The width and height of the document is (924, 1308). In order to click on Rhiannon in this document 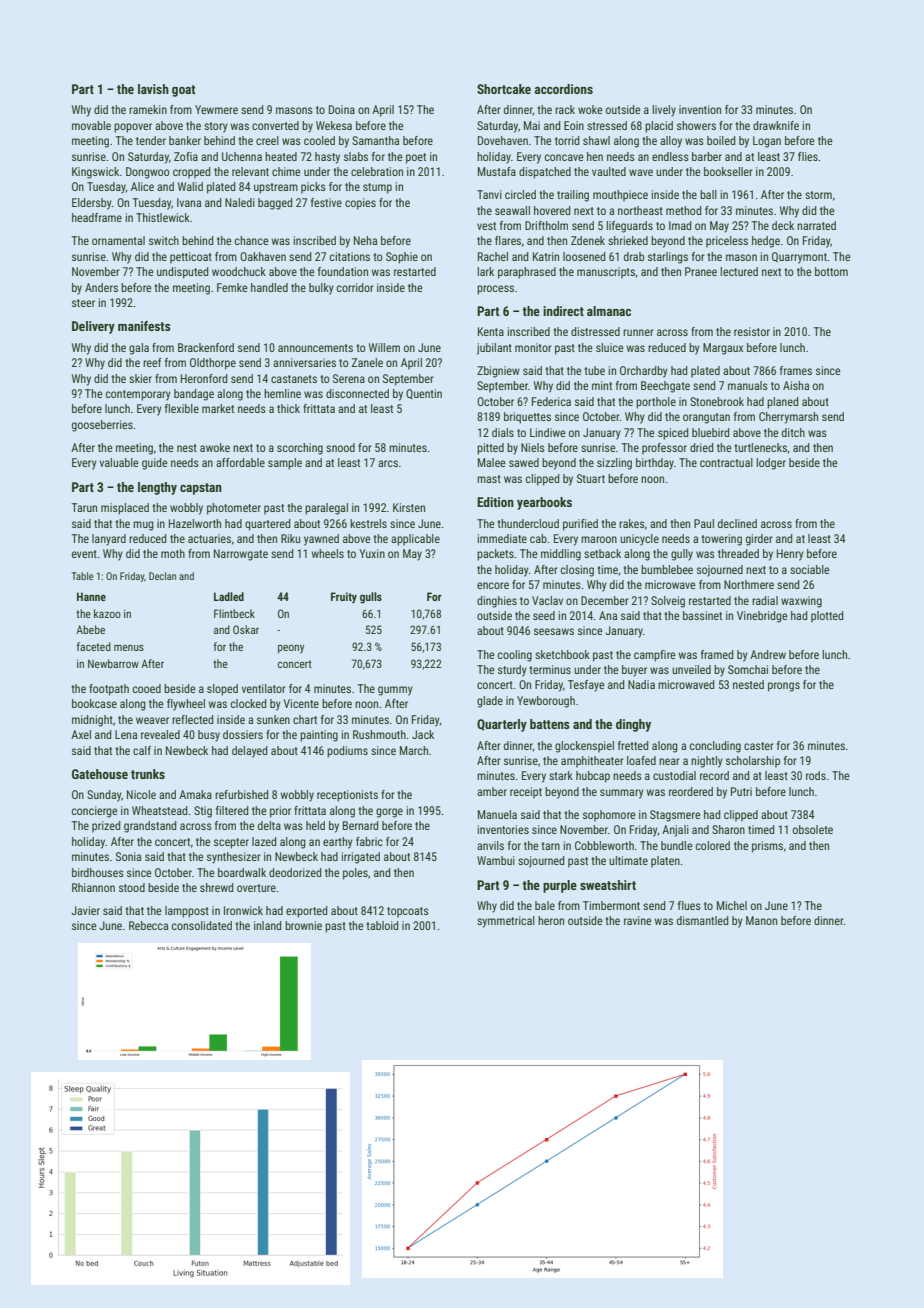, I will do `click(93, 887)`.
